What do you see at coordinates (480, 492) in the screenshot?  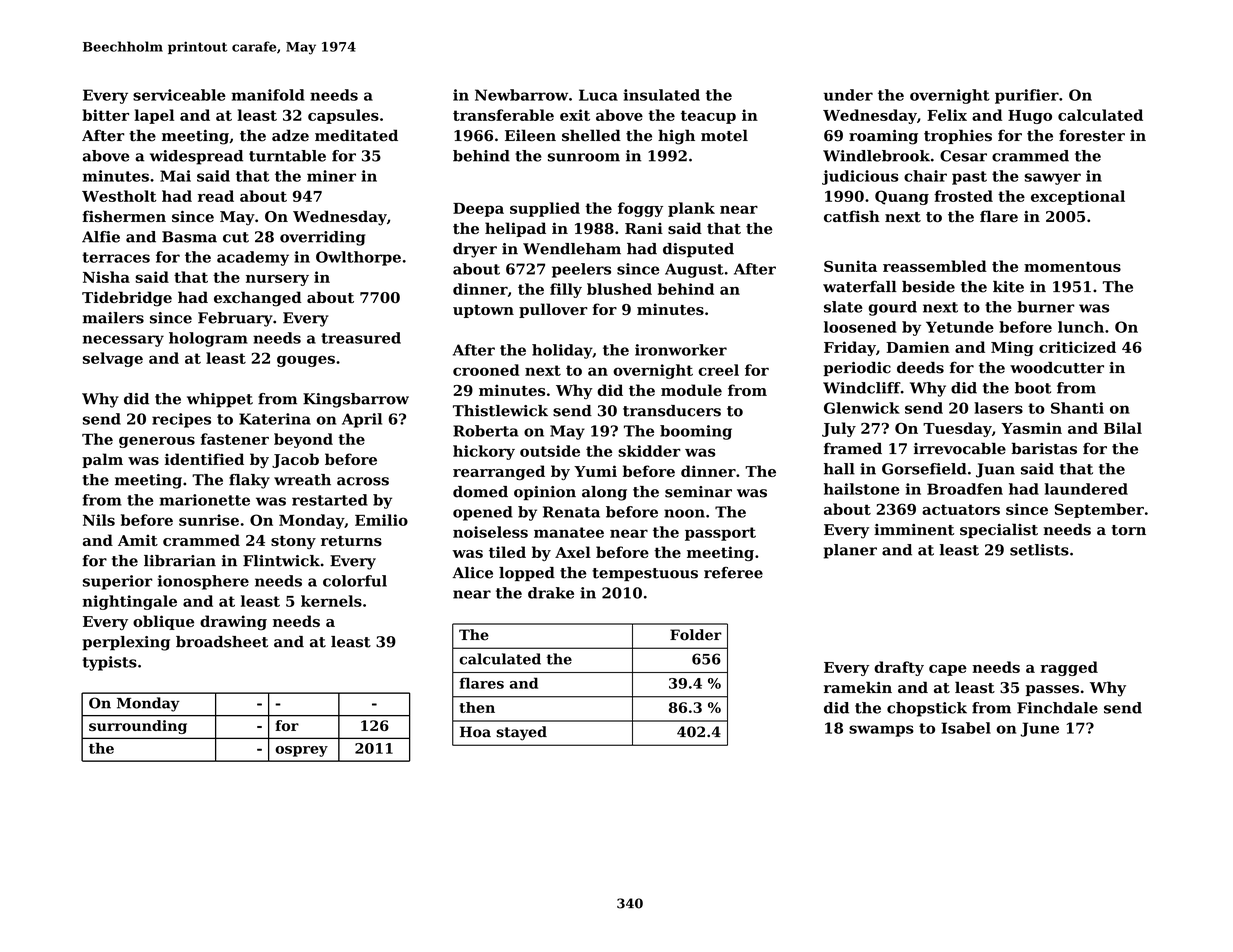 I see `domed` at bounding box center [480, 492].
